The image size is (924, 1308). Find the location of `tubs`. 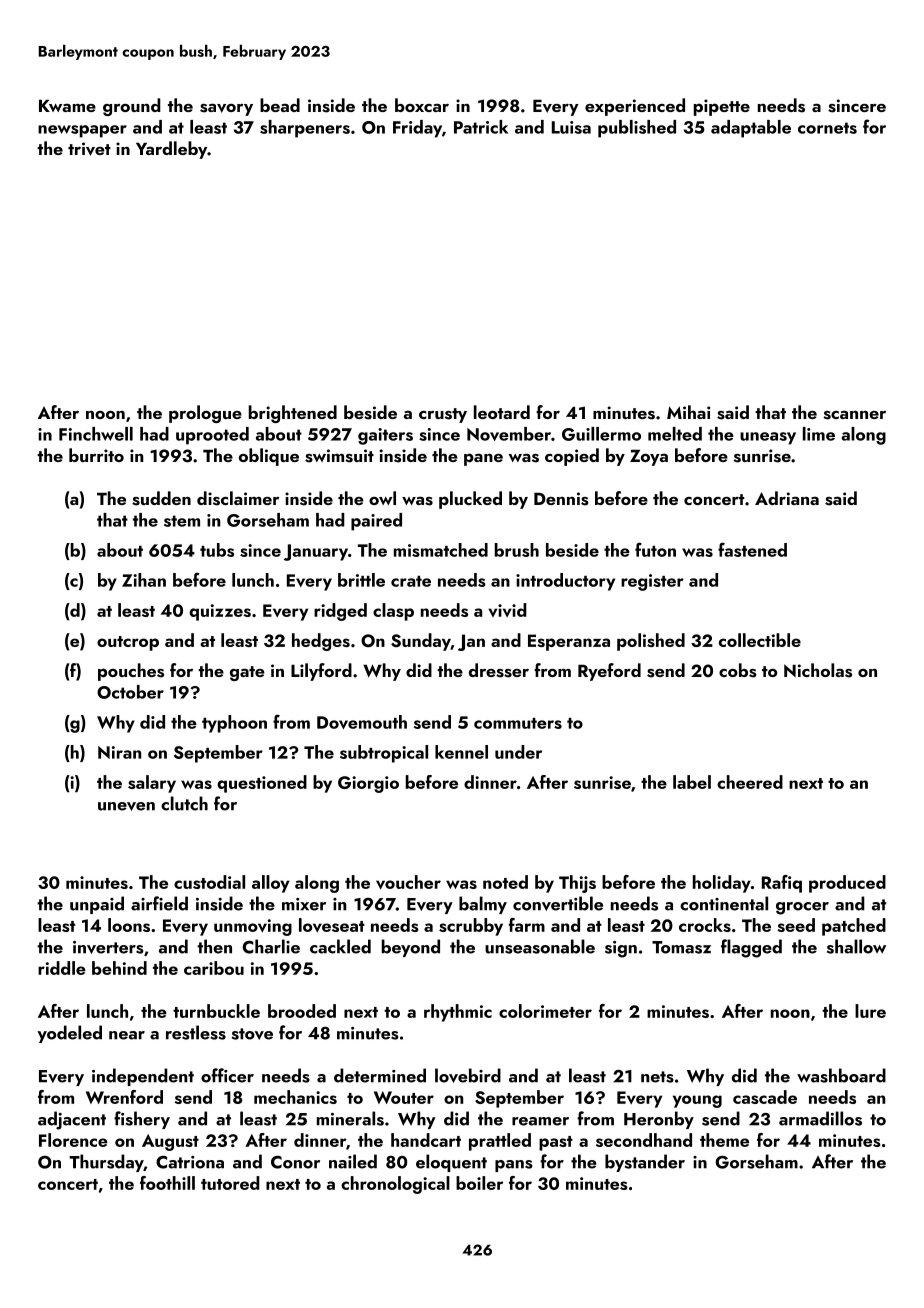

tubs is located at coordinates (217, 550).
